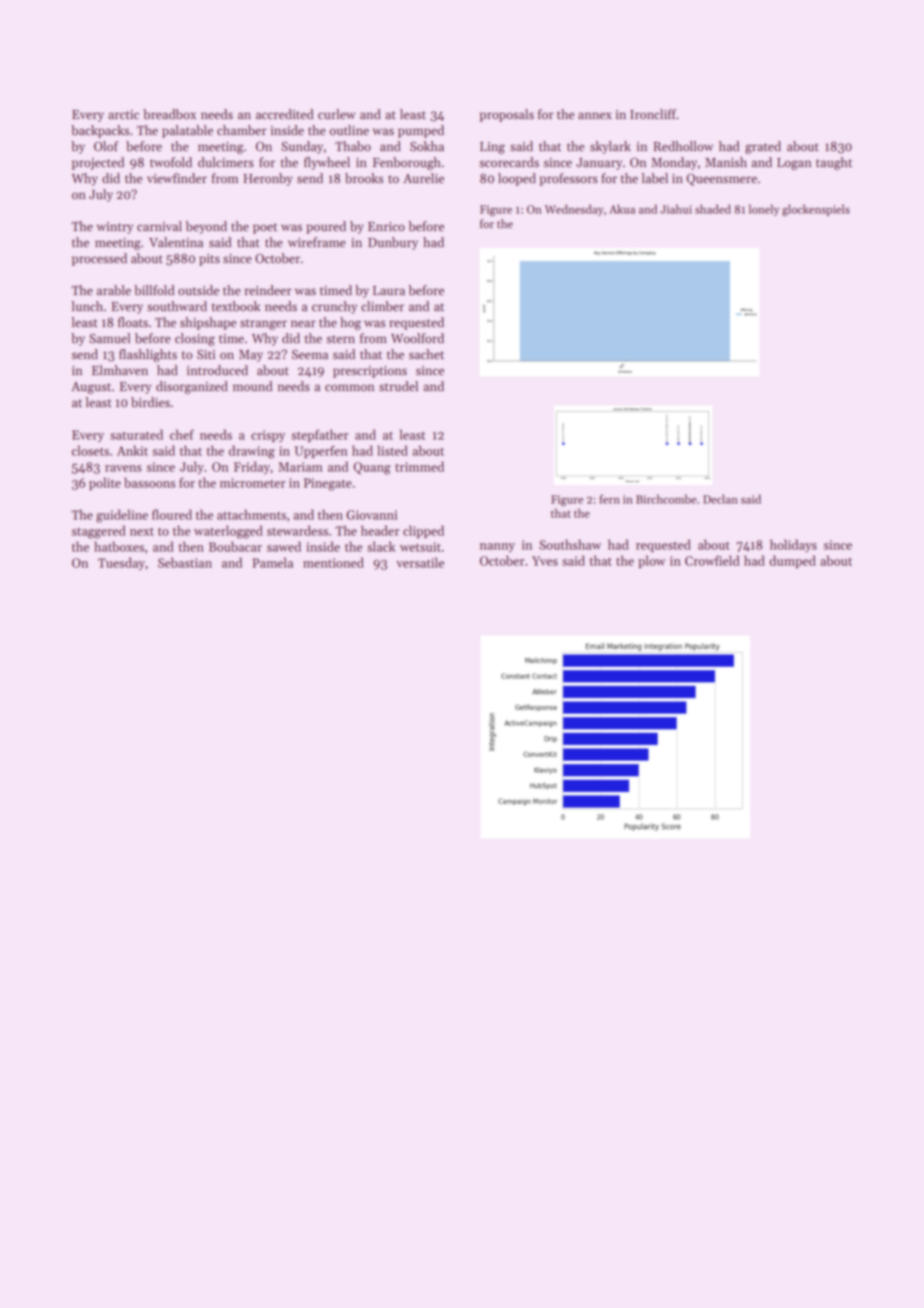 Image resolution: width=924 pixels, height=1308 pixels. Describe the element at coordinates (198, 290) in the screenshot. I see `outside` at that location.
